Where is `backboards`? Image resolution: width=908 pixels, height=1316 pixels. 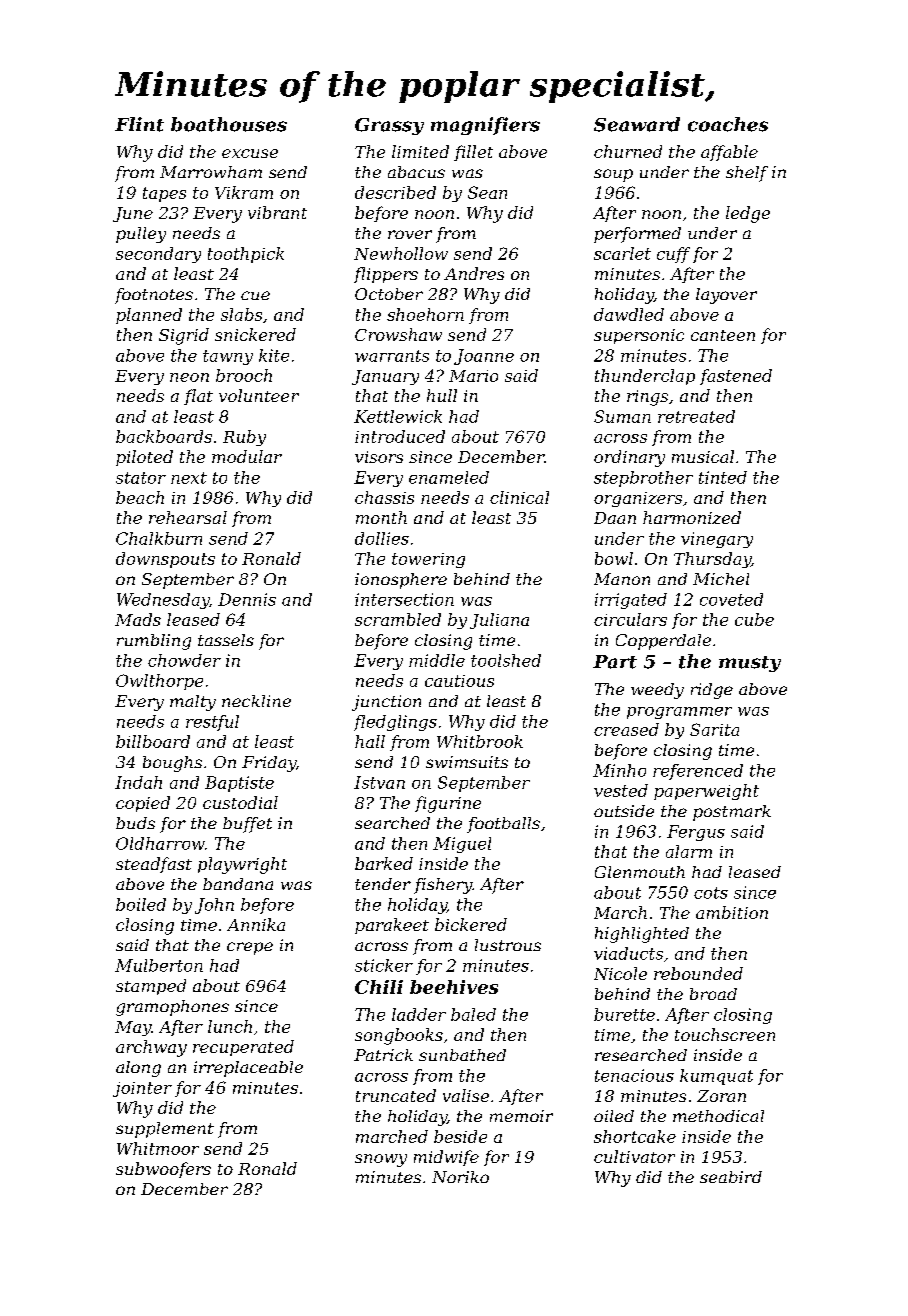
backboards is located at coordinates (164, 436).
